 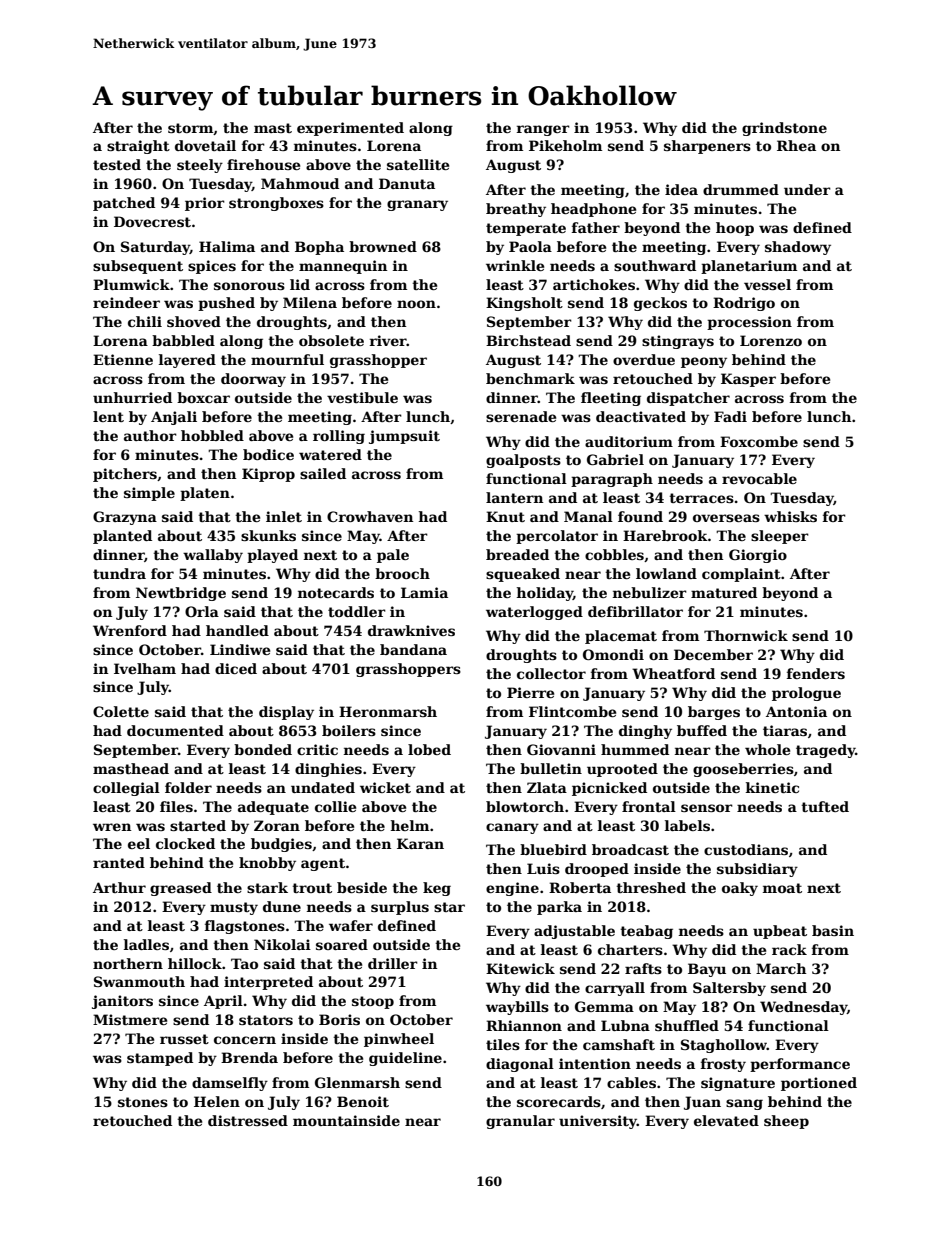 I want to click on experimented, so click(x=350, y=129).
